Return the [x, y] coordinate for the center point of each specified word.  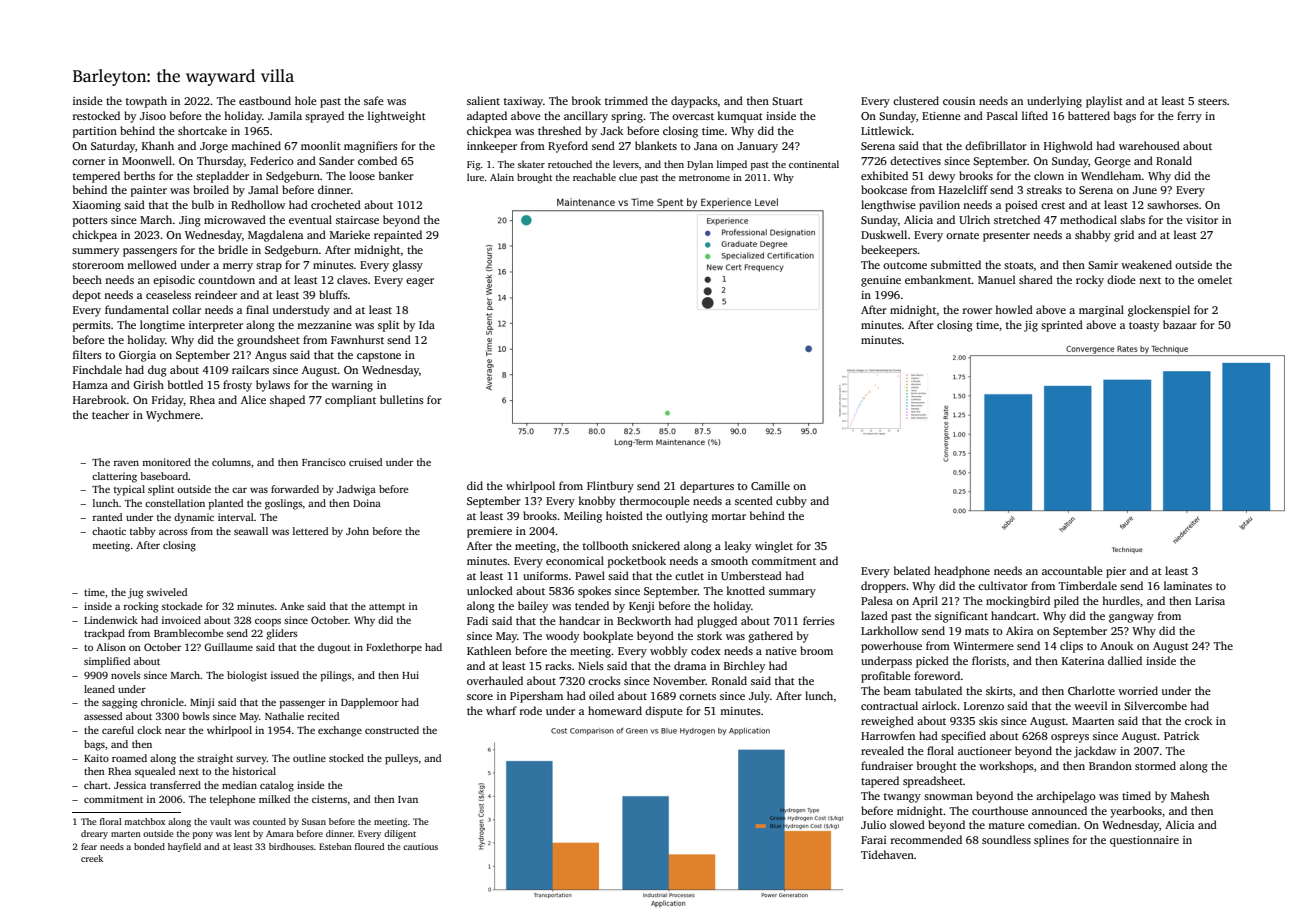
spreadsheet [933, 782]
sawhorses [1173, 204]
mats [977, 631]
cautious [420, 846]
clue [628, 177]
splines [1051, 841]
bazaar [1180, 324]
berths [139, 175]
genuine [881, 281]
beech [87, 279]
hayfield [184, 847]
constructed [392, 730]
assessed [103, 716]
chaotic [109, 531]
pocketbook [637, 562]
